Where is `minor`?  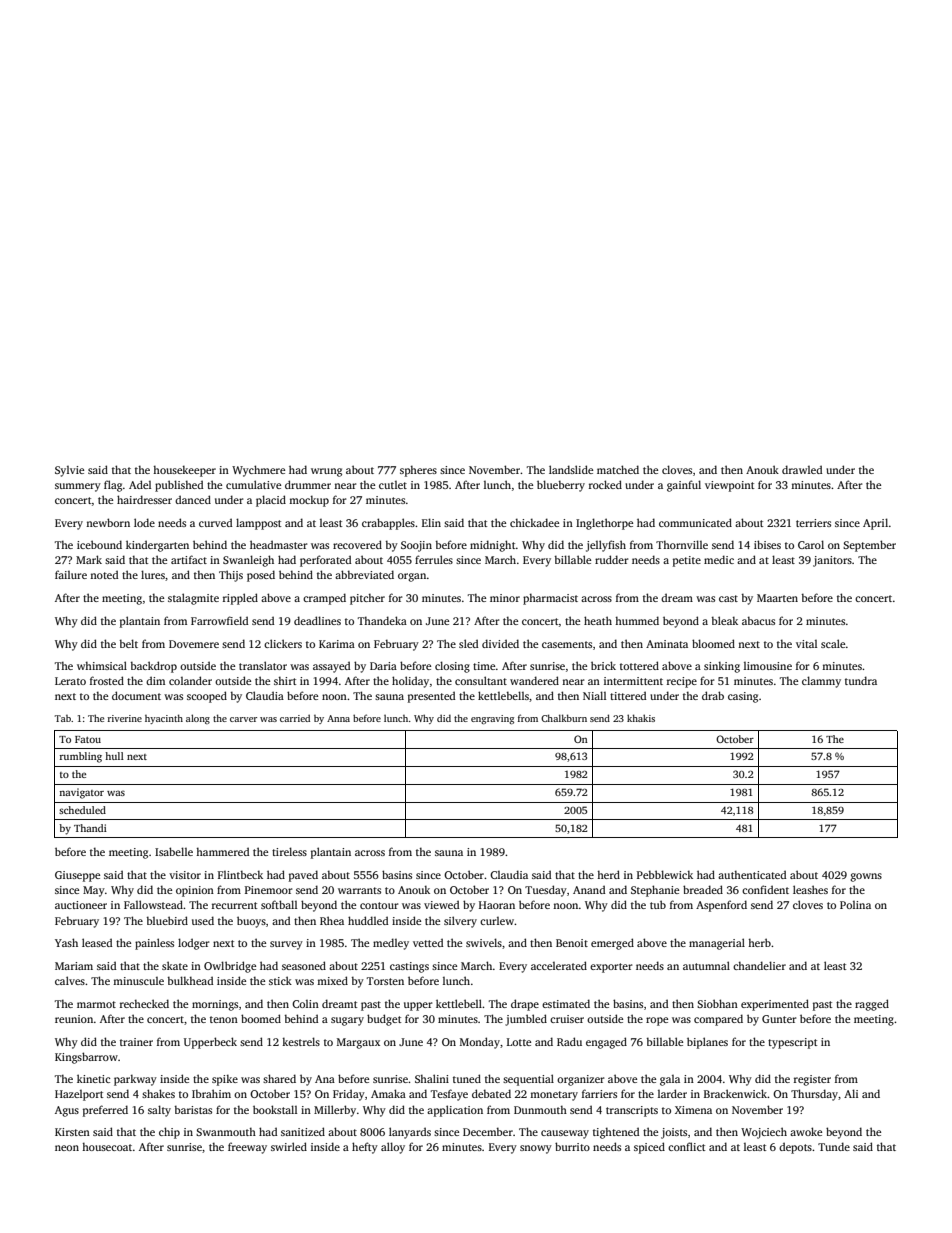 minor is located at coordinates (505, 598).
